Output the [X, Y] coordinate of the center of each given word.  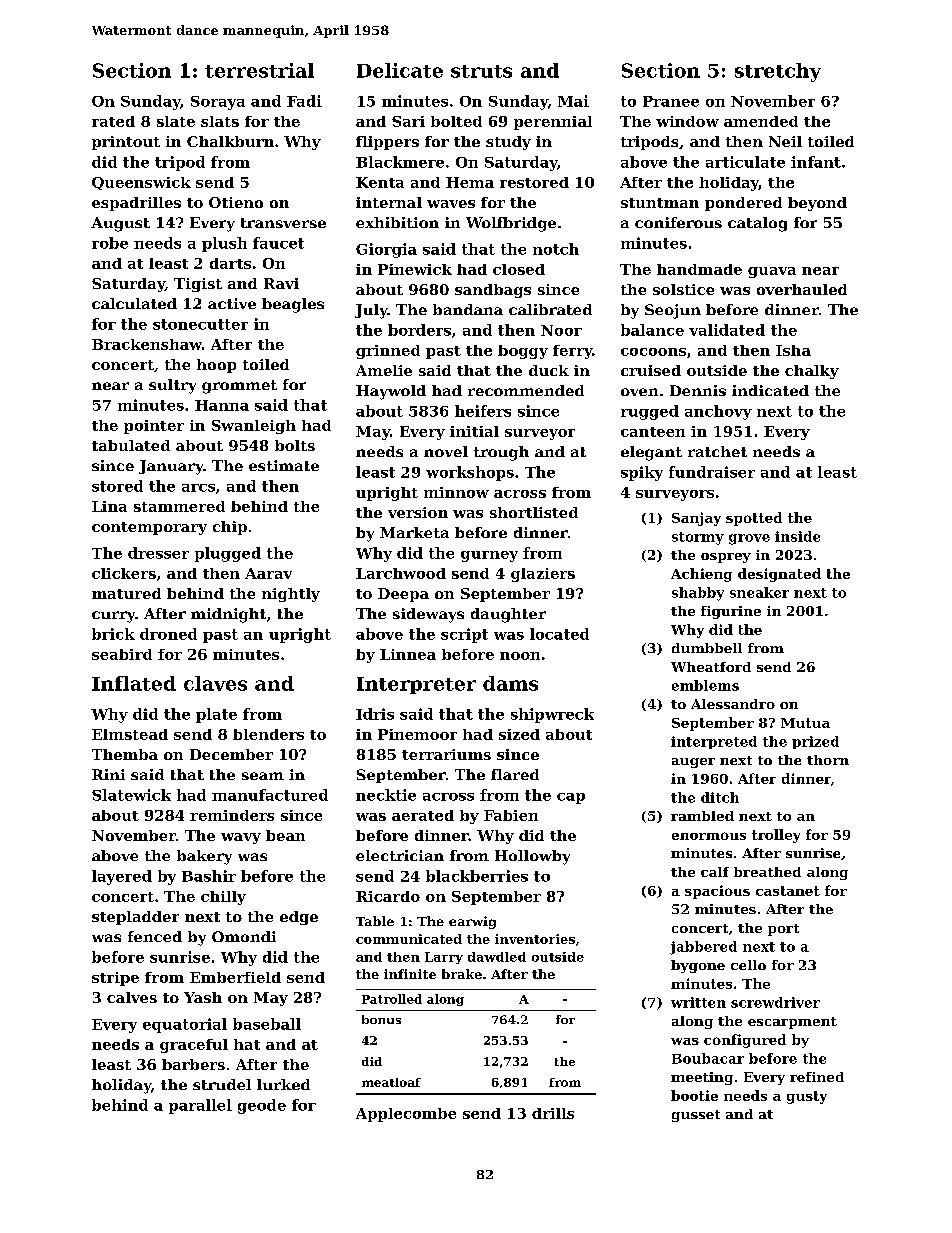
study [508, 143]
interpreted [714, 742]
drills [553, 1113]
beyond [817, 204]
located [559, 634]
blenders [268, 734]
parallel [200, 1106]
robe [110, 243]
